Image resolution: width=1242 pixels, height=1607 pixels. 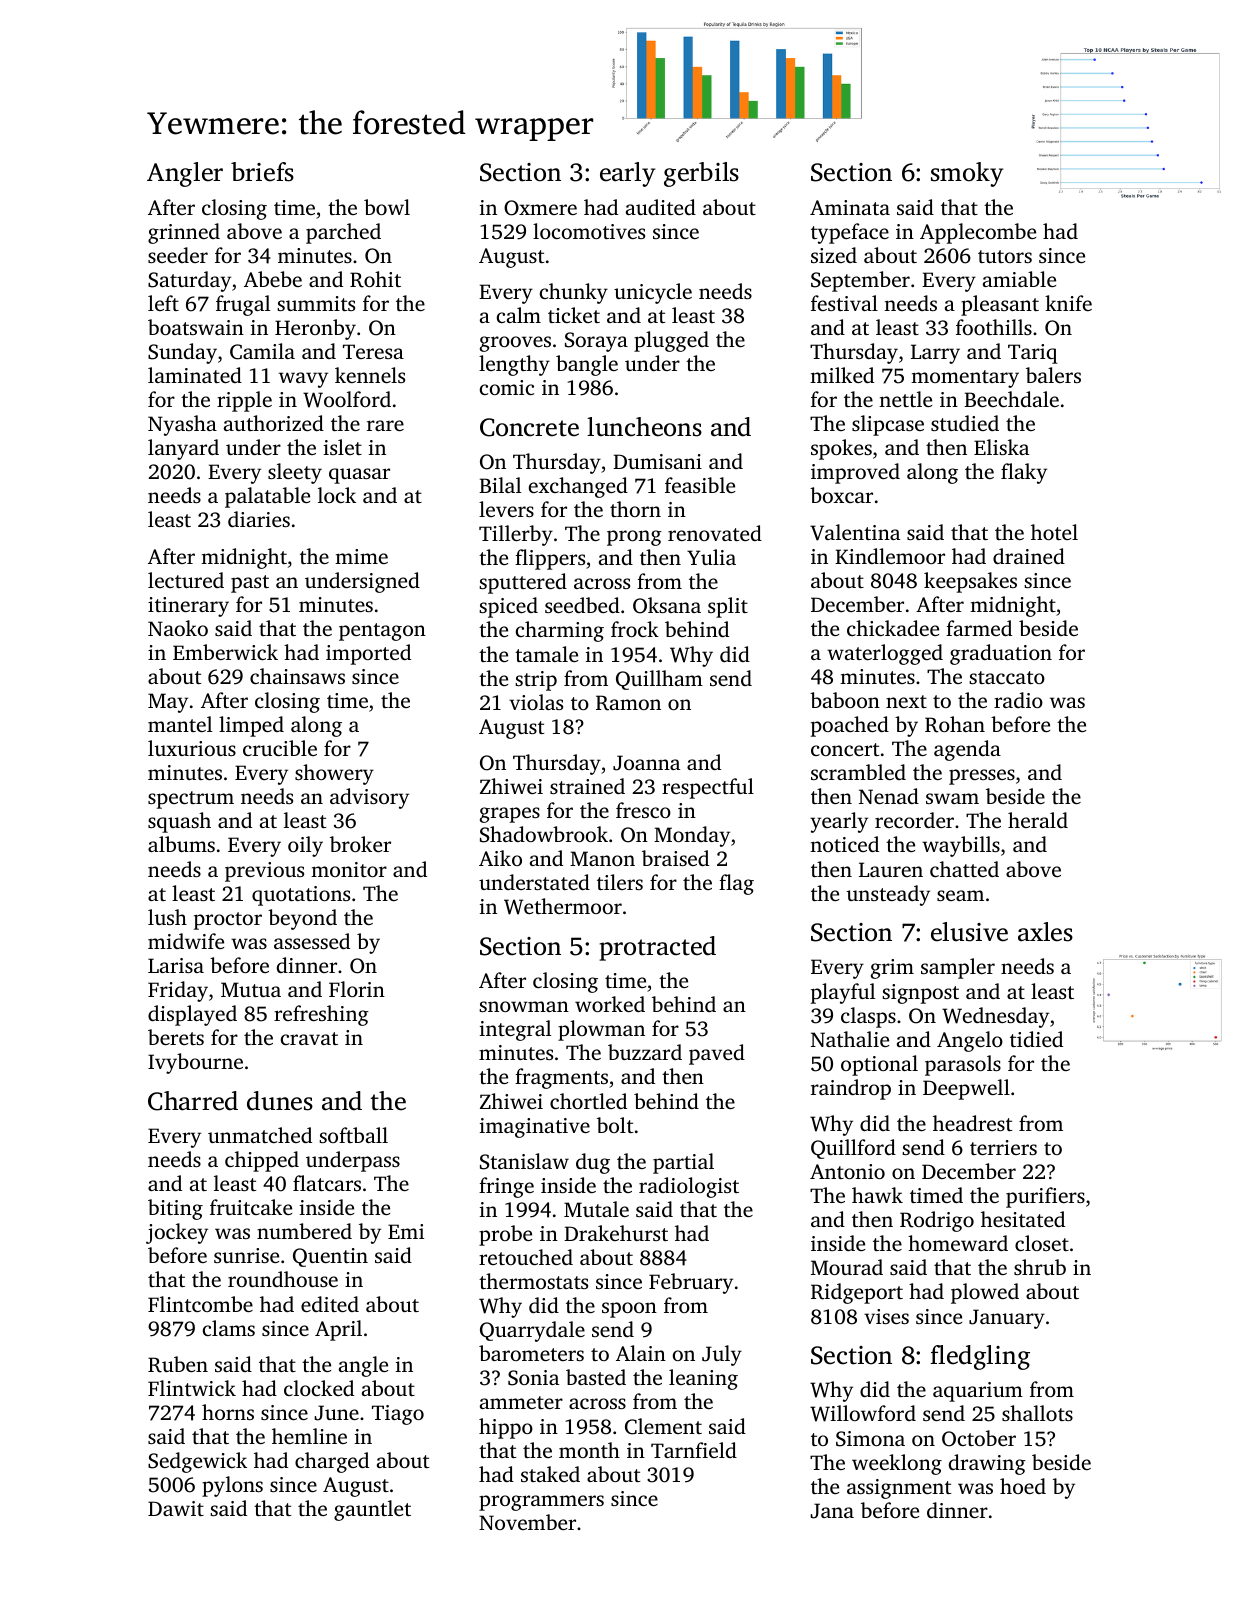 What do you see at coordinates (646, 763) in the screenshot?
I see `Joanna` at bounding box center [646, 763].
